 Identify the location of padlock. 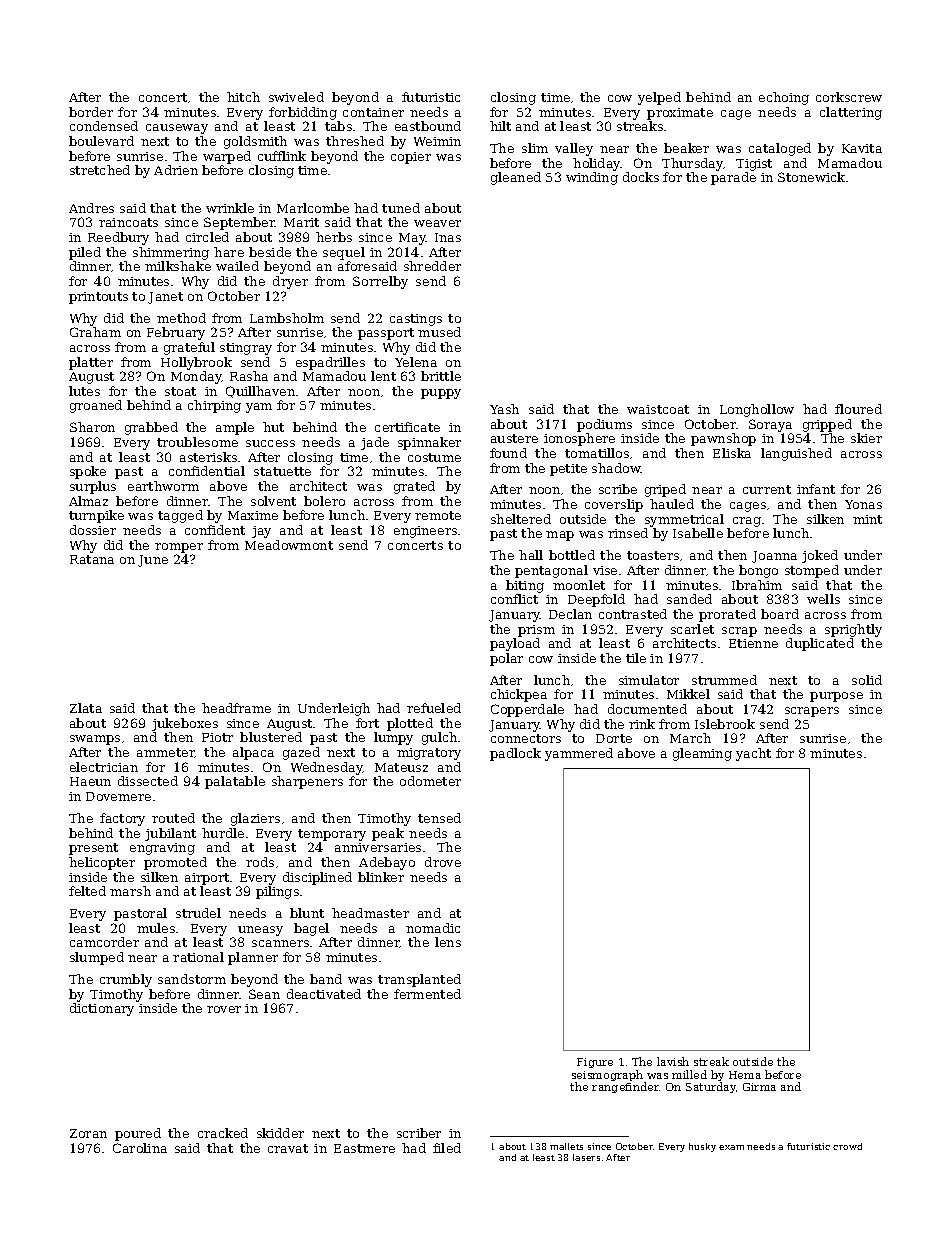
(515, 754).
